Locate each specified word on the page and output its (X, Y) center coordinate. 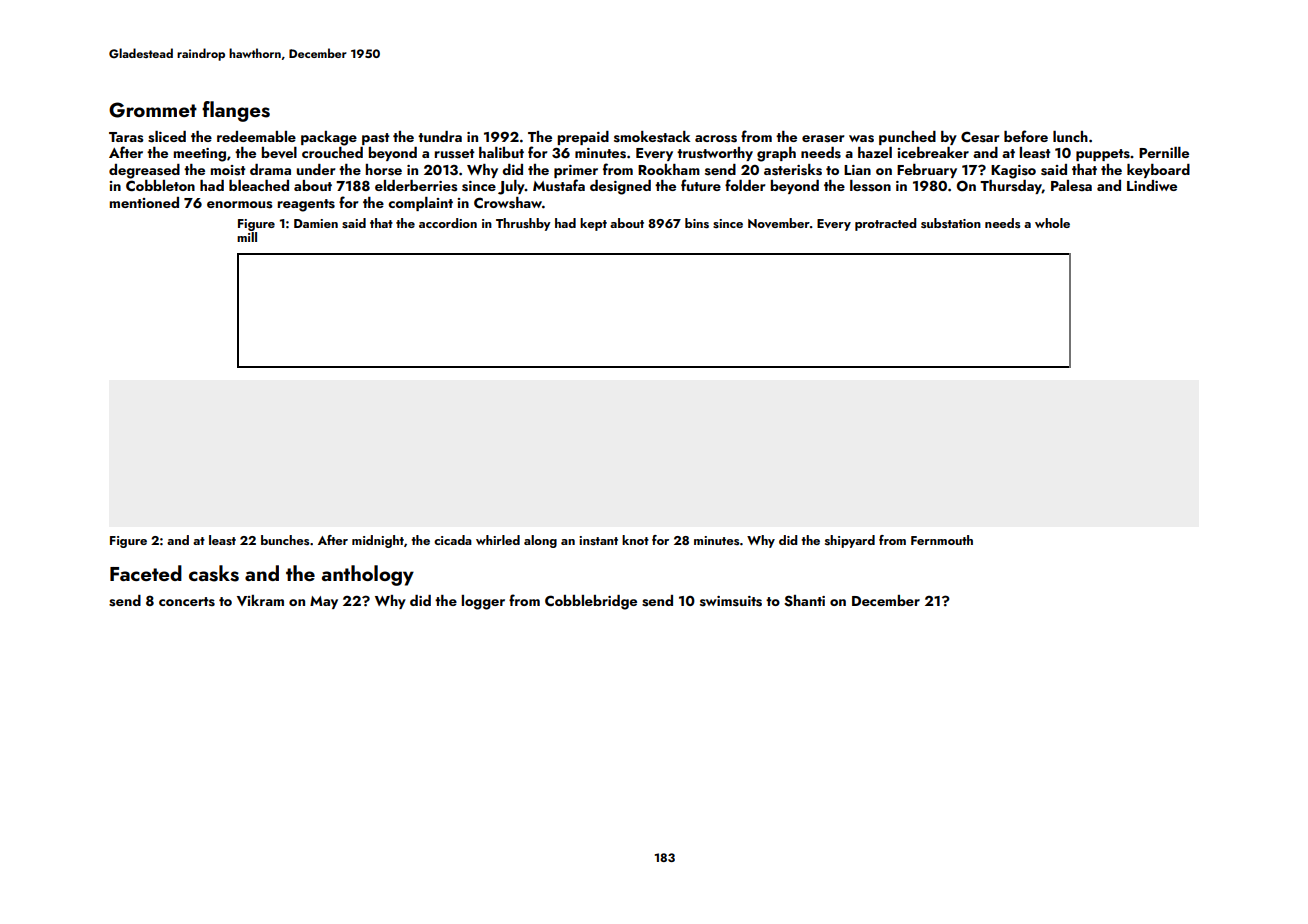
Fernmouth (942, 540)
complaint (420, 204)
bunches (285, 540)
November (779, 223)
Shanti (804, 601)
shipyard (850, 541)
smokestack (652, 137)
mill (247, 237)
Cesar (980, 137)
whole (1052, 223)
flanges (236, 111)
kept (593, 224)
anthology (368, 575)
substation (951, 223)
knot (635, 540)
